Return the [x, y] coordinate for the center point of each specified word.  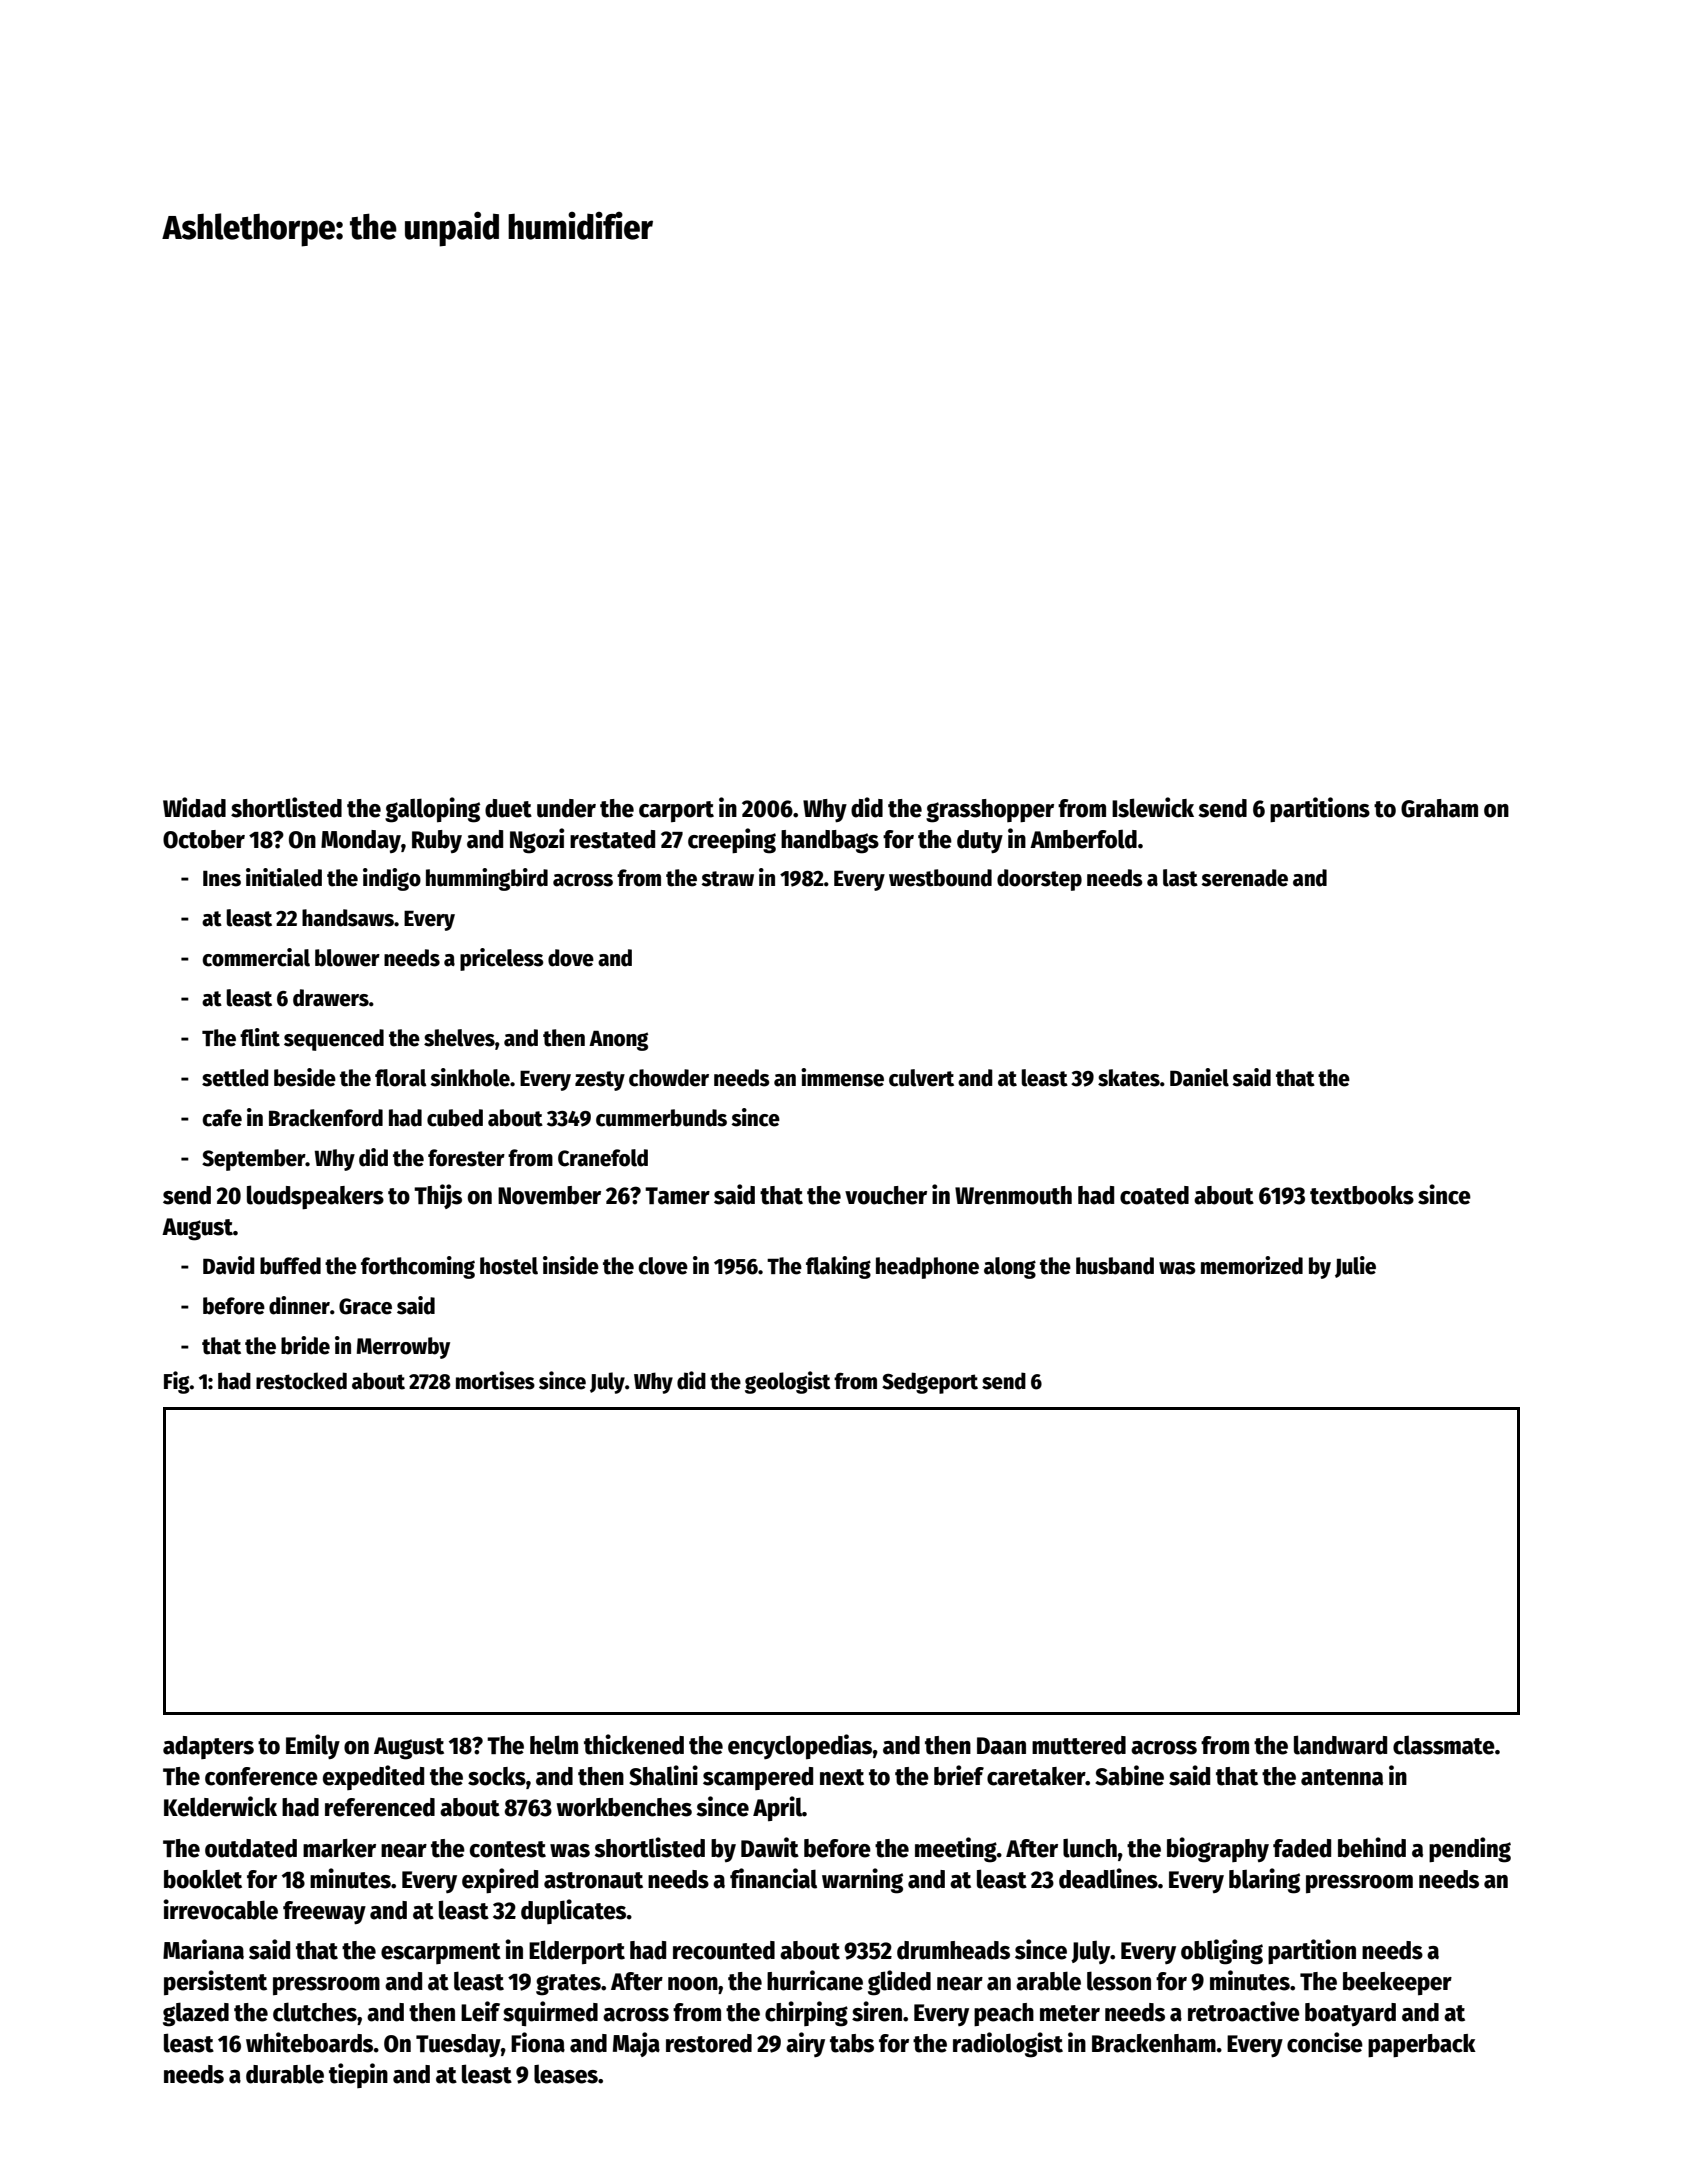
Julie [1355, 1267]
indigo [392, 879]
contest [508, 1849]
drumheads [953, 1950]
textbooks [1362, 1195]
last [1180, 878]
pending [1470, 1850]
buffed [290, 1266]
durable [285, 2074]
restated [612, 839]
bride [305, 1345]
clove [663, 1266]
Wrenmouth [1013, 1195]
